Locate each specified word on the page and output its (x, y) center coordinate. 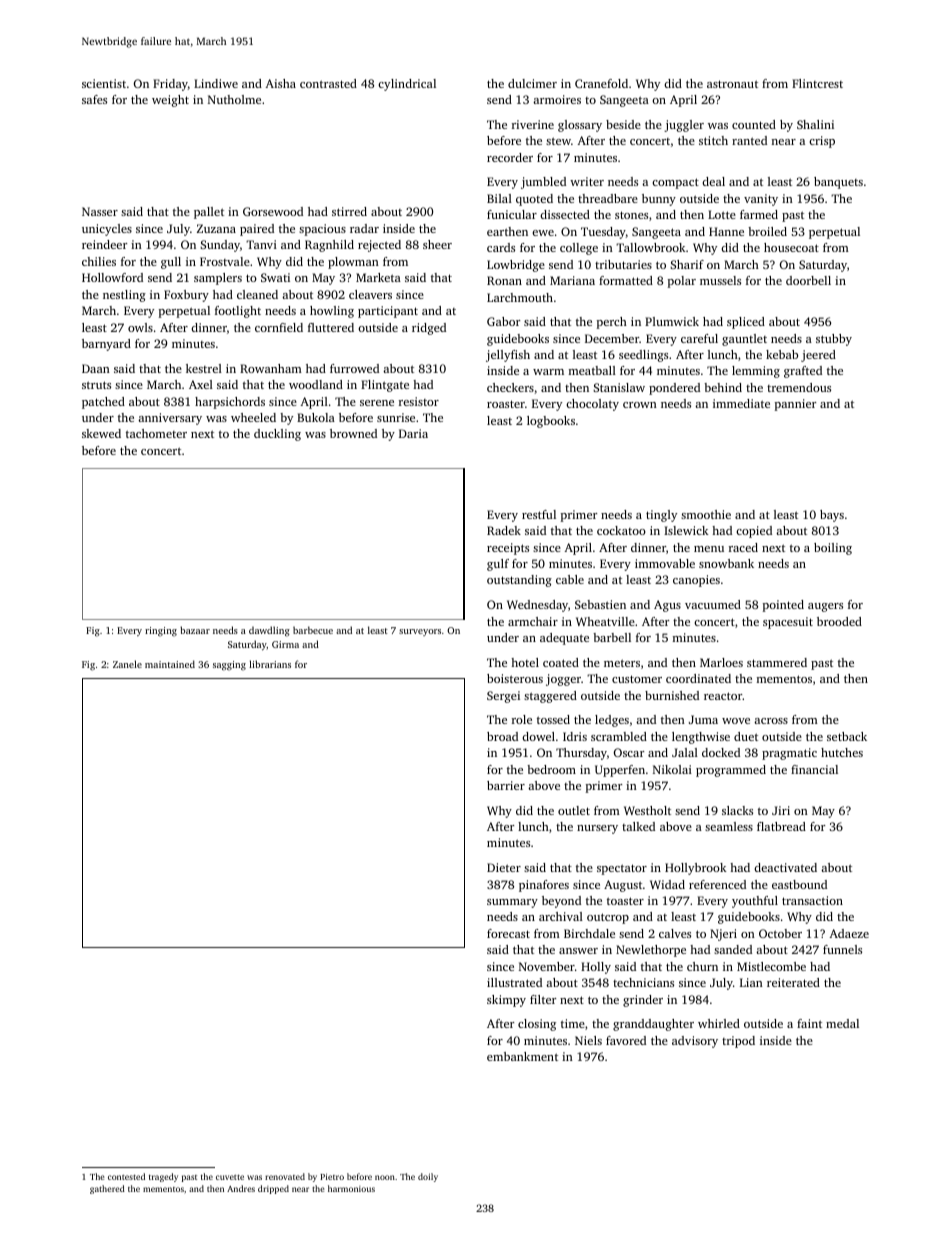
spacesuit (788, 623)
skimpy (506, 1001)
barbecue (313, 630)
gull (171, 263)
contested (126, 1176)
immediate (741, 403)
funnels (842, 949)
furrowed (354, 368)
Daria (413, 433)
